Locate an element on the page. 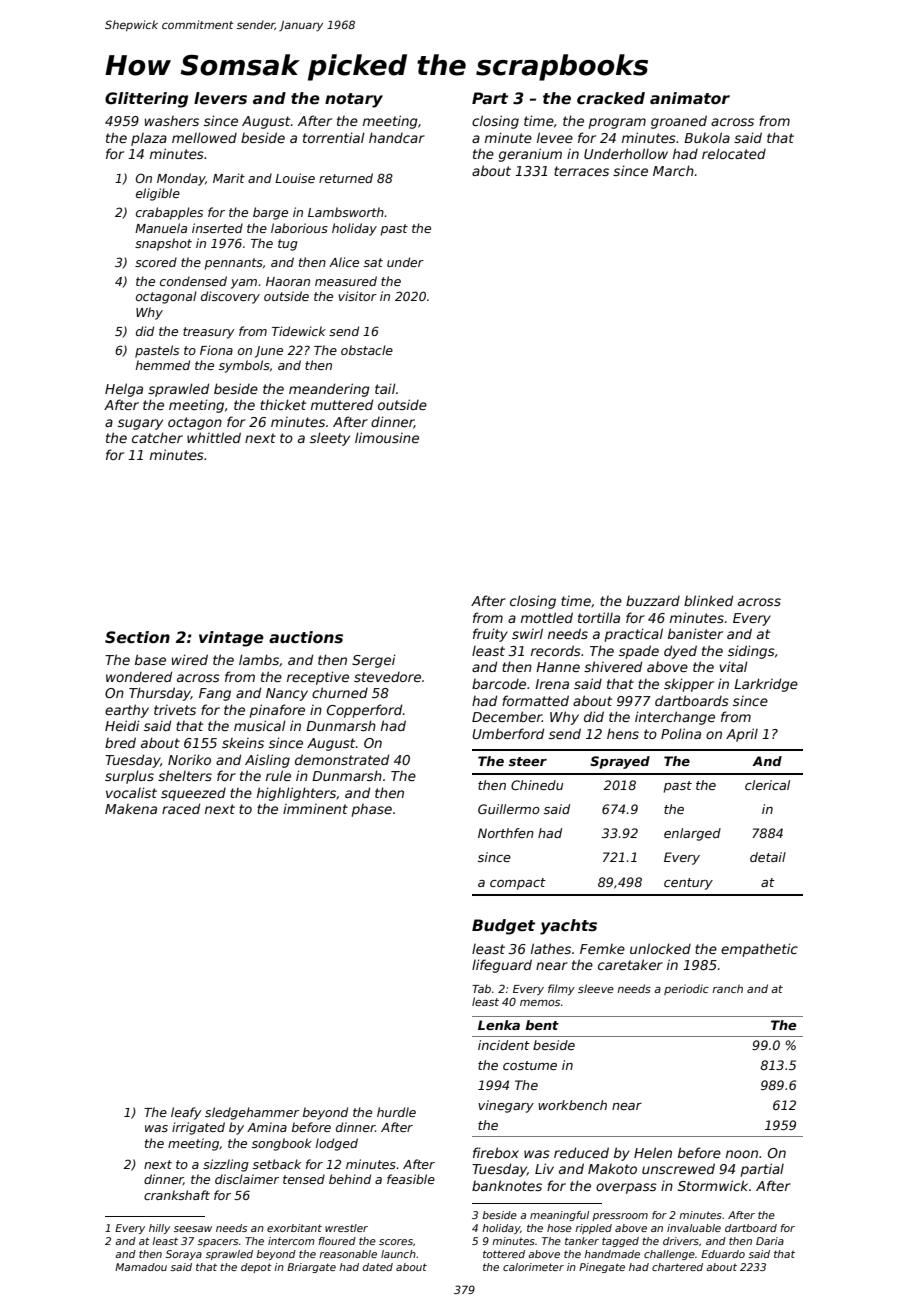 Image resolution: width=908 pixels, height=1316 pixels. imminent is located at coordinates (315, 809).
